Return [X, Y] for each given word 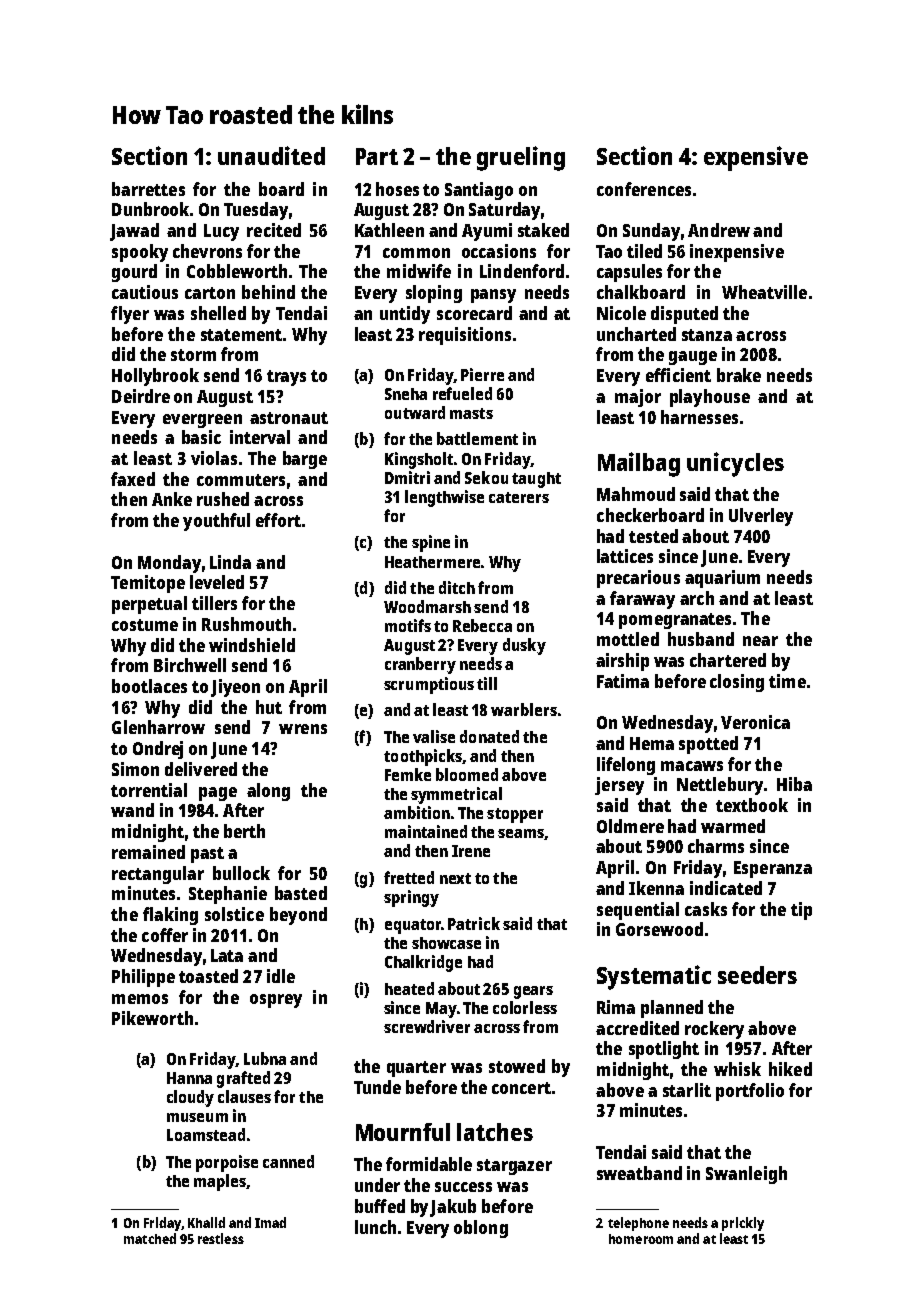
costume [145, 625]
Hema [652, 743]
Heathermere [432, 562]
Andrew [719, 230]
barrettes [148, 189]
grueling [521, 158]
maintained [426, 831]
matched [150, 1238]
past [207, 855]
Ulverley [761, 517]
